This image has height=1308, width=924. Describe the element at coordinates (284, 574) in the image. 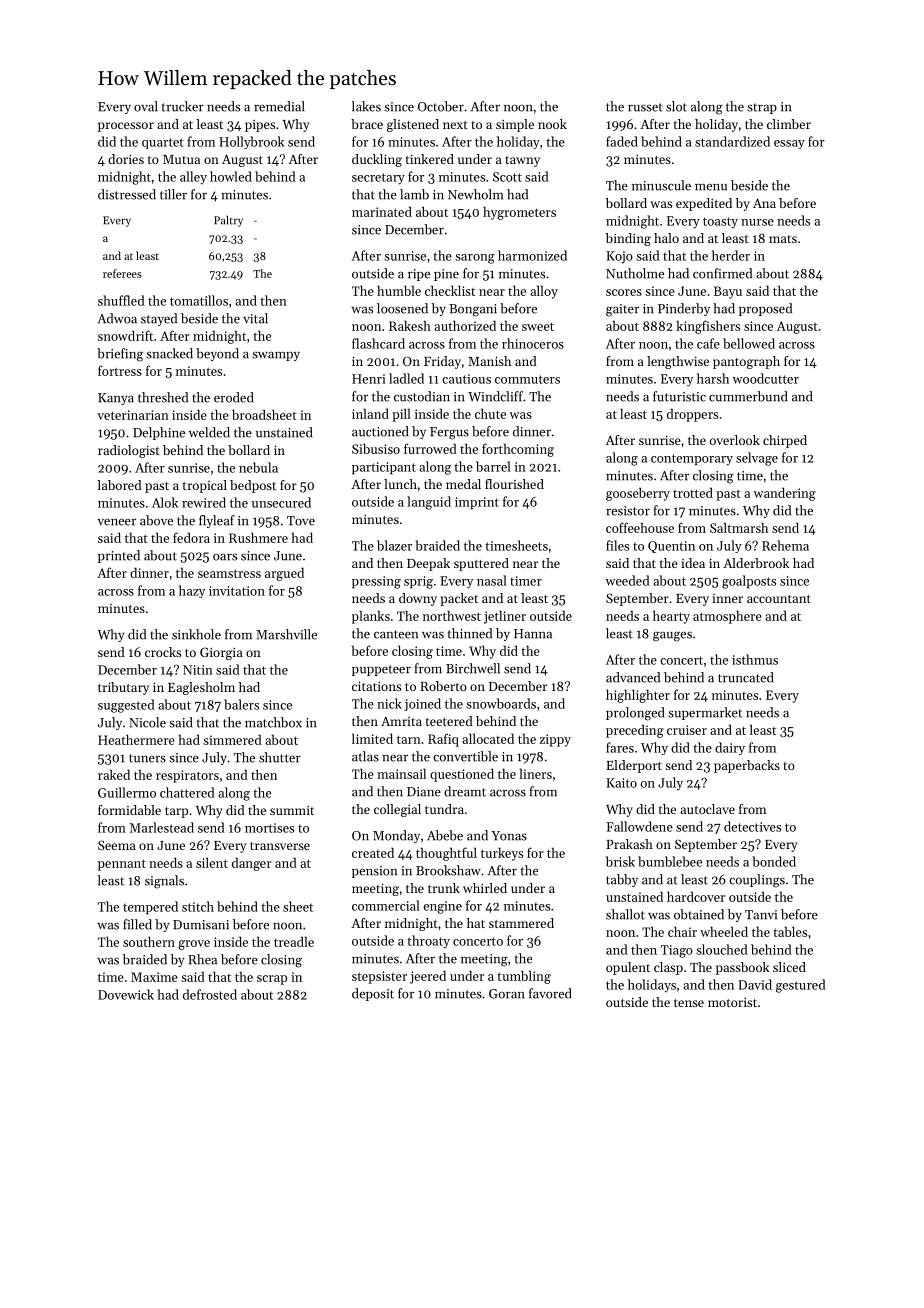

I see `argued` at that location.
